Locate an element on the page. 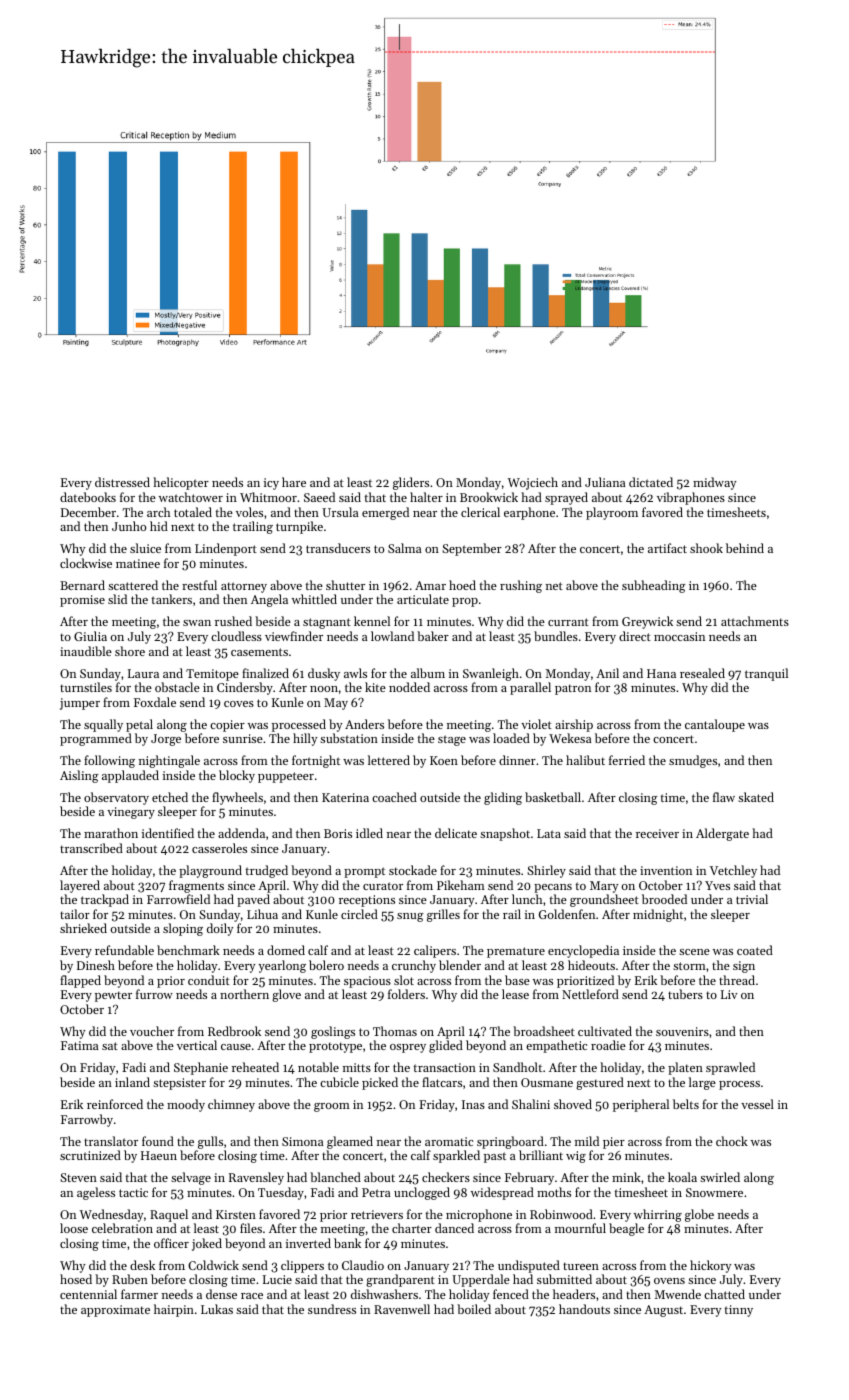 The image size is (849, 1400). hideouts is located at coordinates (591, 965).
